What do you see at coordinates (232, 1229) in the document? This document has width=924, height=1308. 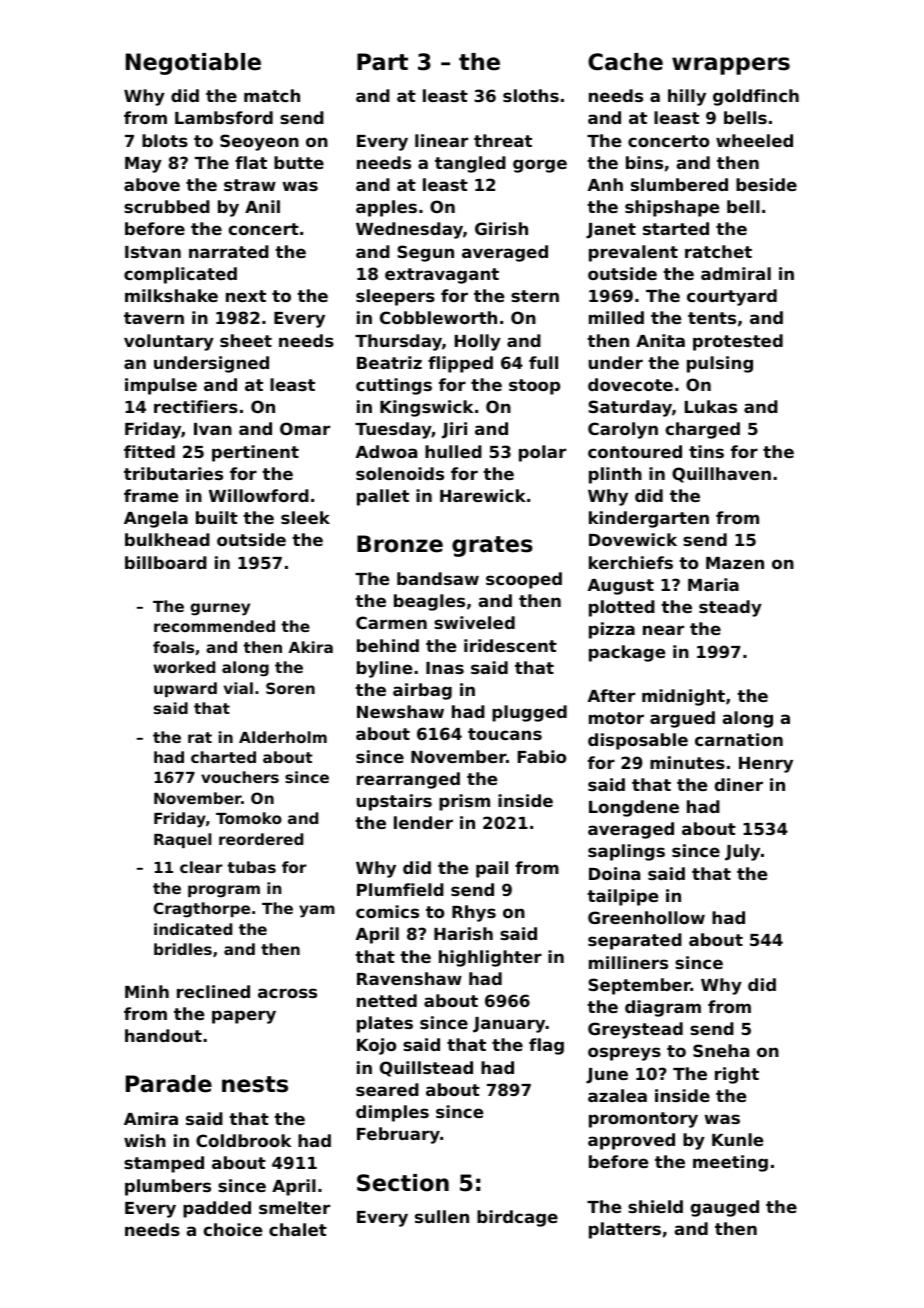 I see `choice` at bounding box center [232, 1229].
